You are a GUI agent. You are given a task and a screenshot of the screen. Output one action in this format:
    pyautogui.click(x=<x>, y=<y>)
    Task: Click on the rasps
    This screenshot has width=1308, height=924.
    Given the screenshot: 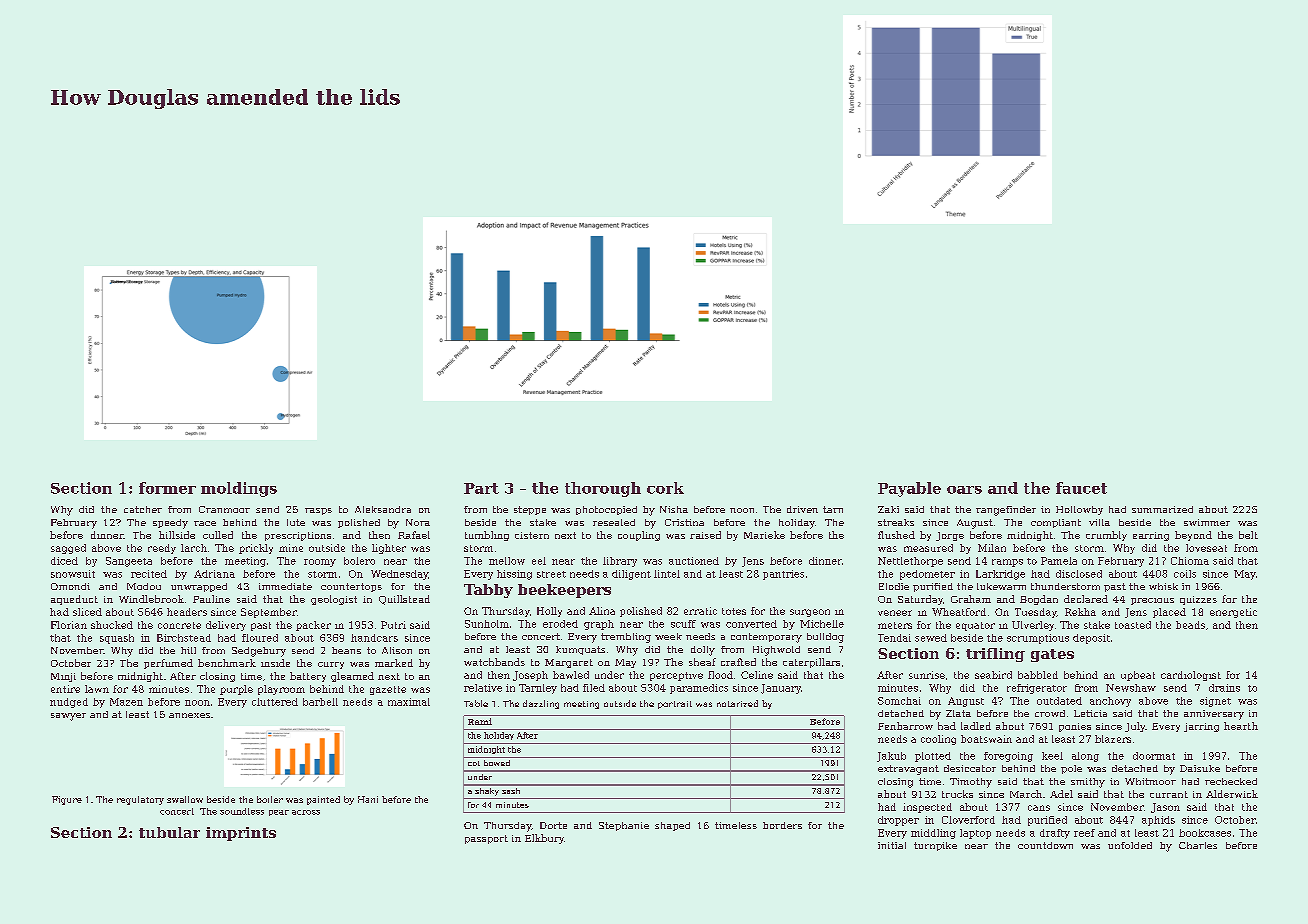 What is the action you would take?
    pyautogui.click(x=318, y=511)
